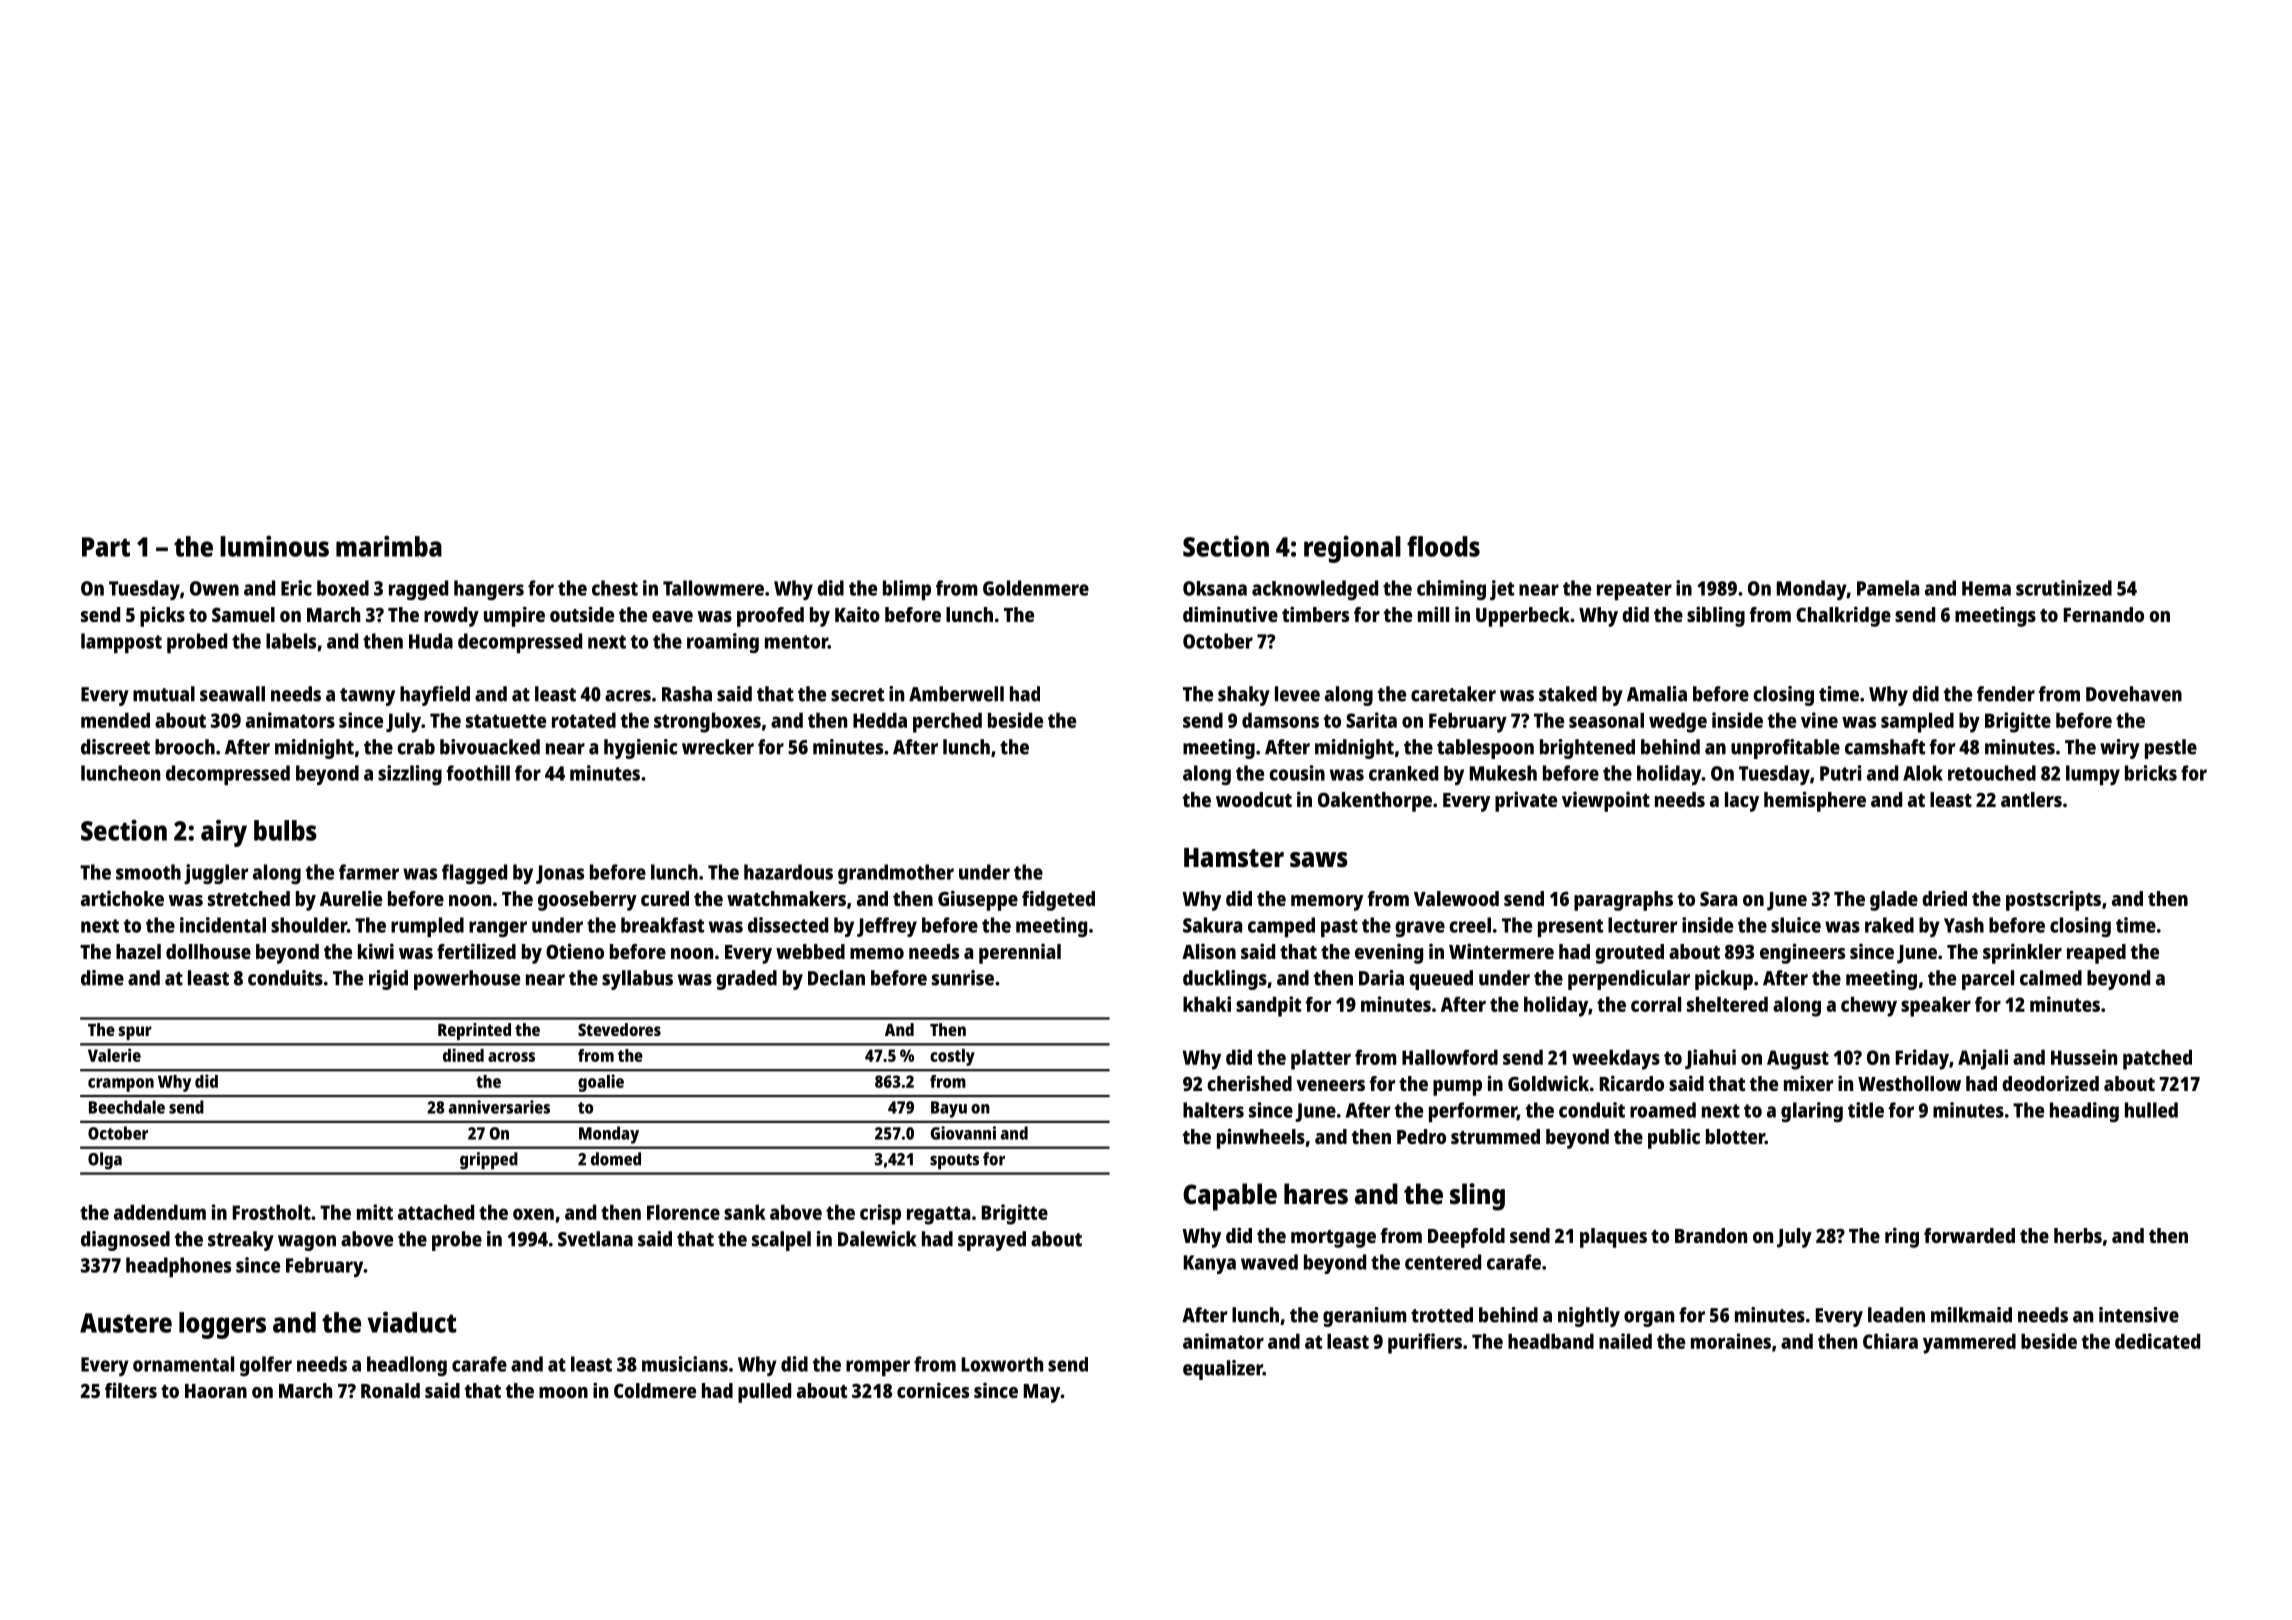 This screenshot has width=2292, height=1620. Describe the element at coordinates (410, 775) in the screenshot. I see `sizzling` at that location.
